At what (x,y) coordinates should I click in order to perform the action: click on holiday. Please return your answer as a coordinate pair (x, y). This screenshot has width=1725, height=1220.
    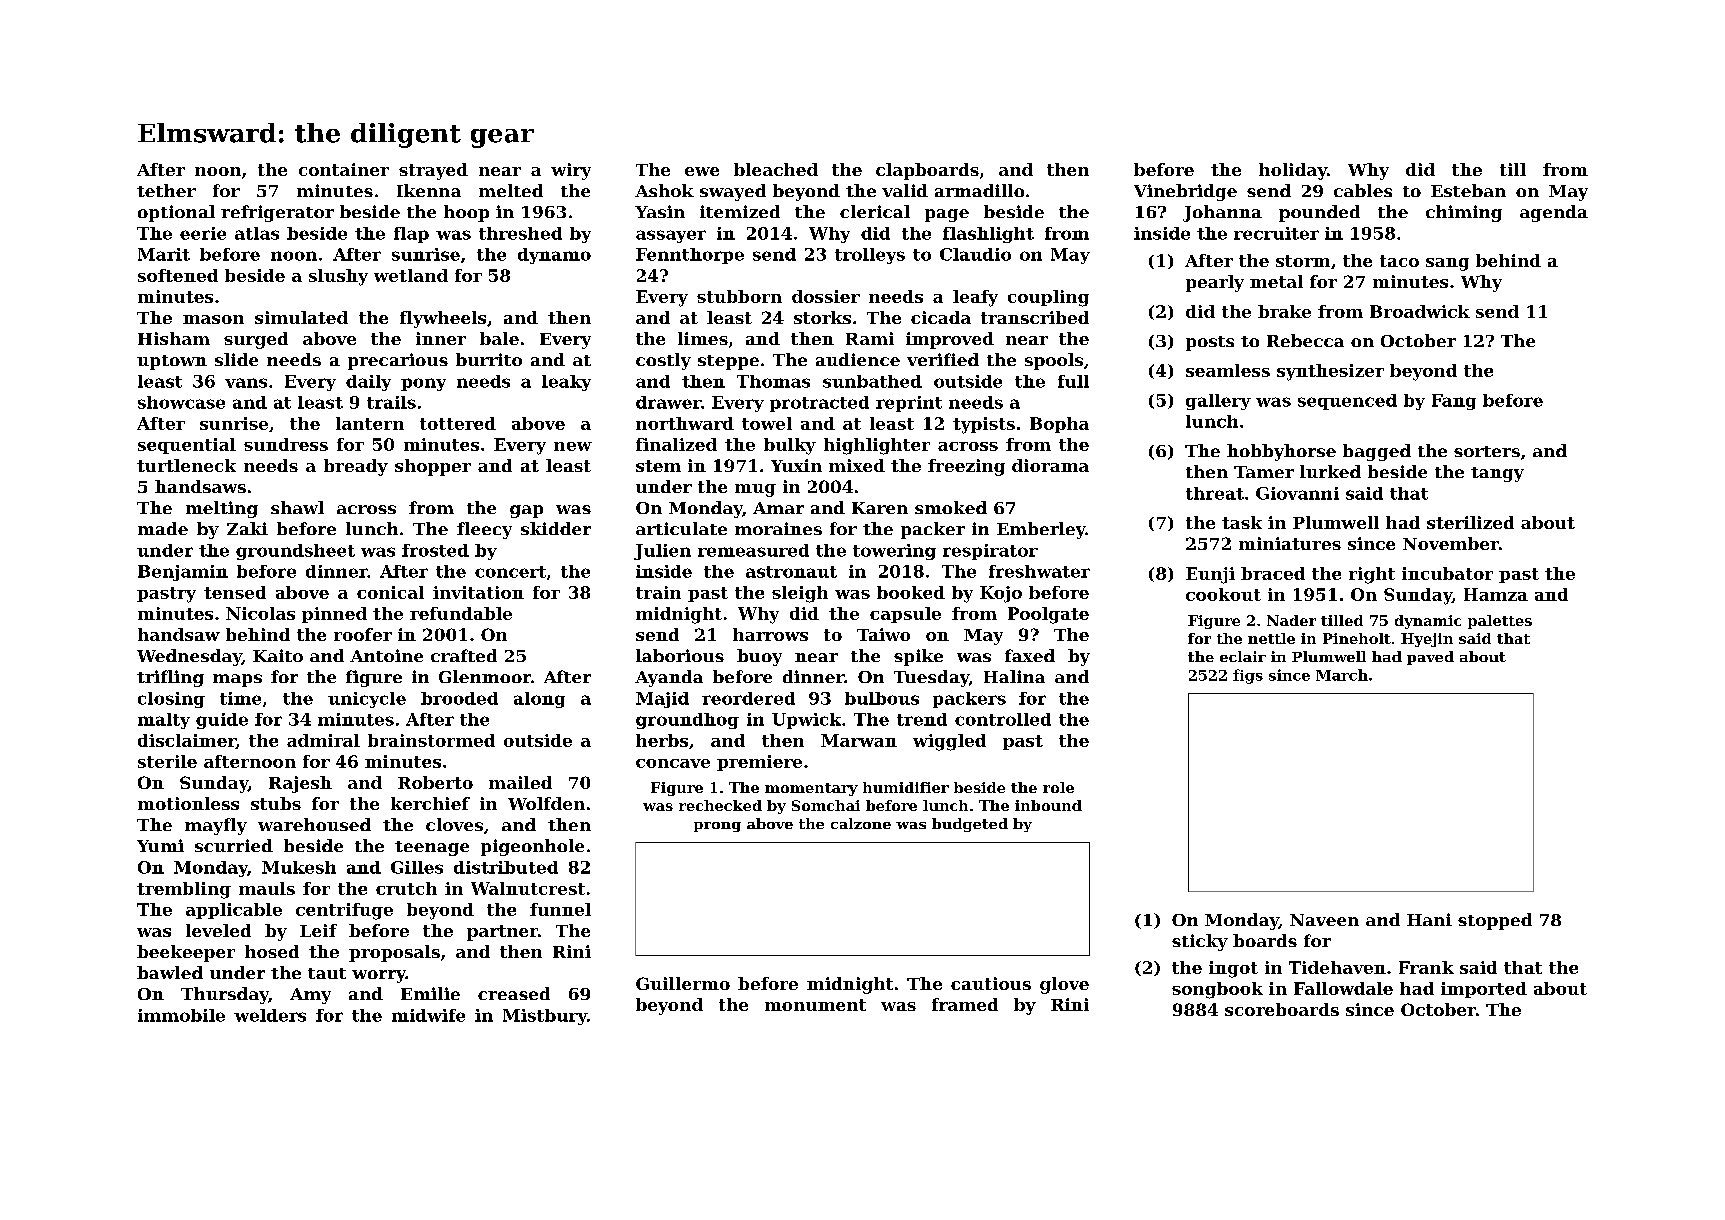
    Looking at the image, I should click on (1293, 171).
